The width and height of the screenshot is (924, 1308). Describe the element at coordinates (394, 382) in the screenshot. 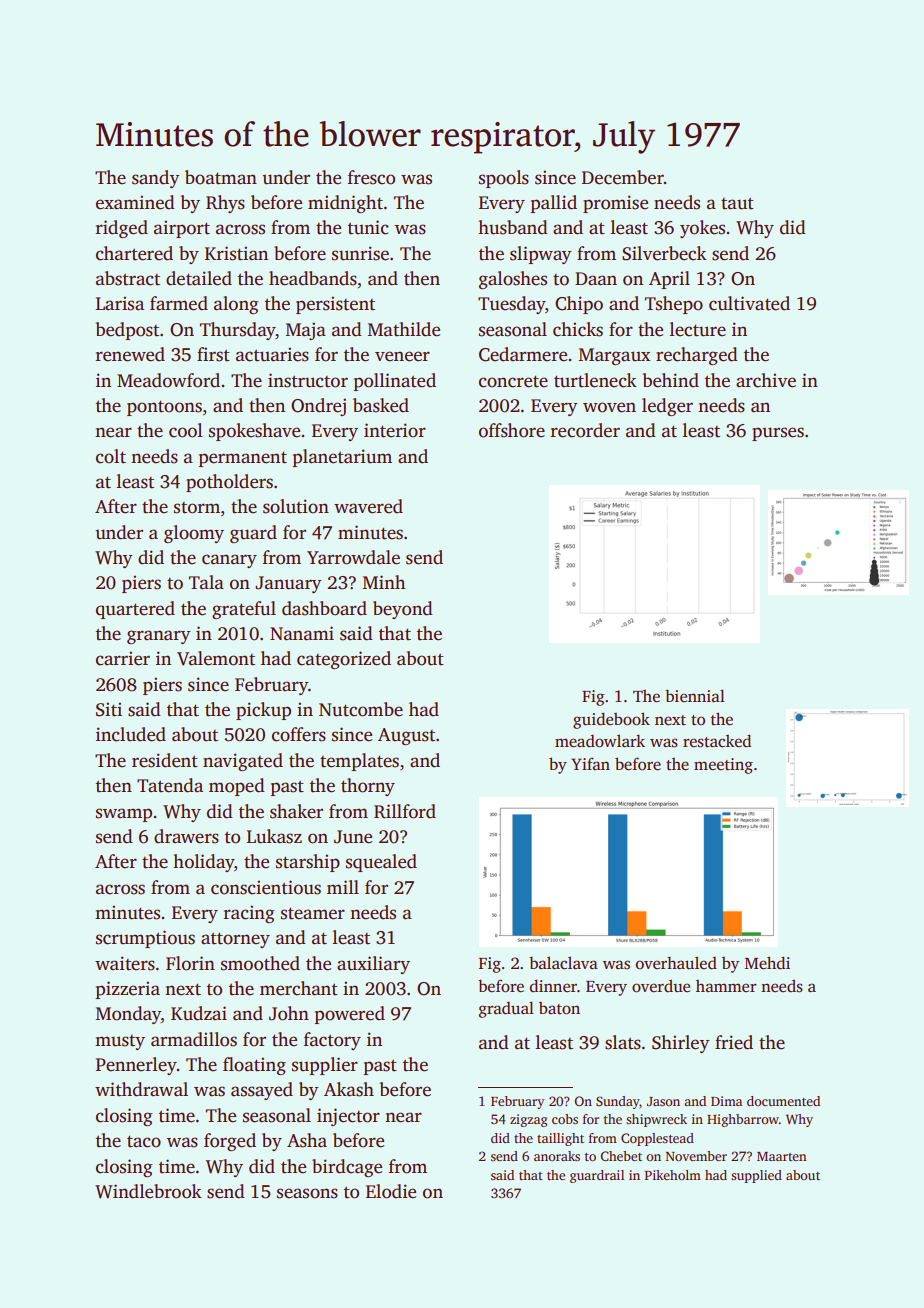

I see `pollinated` at that location.
